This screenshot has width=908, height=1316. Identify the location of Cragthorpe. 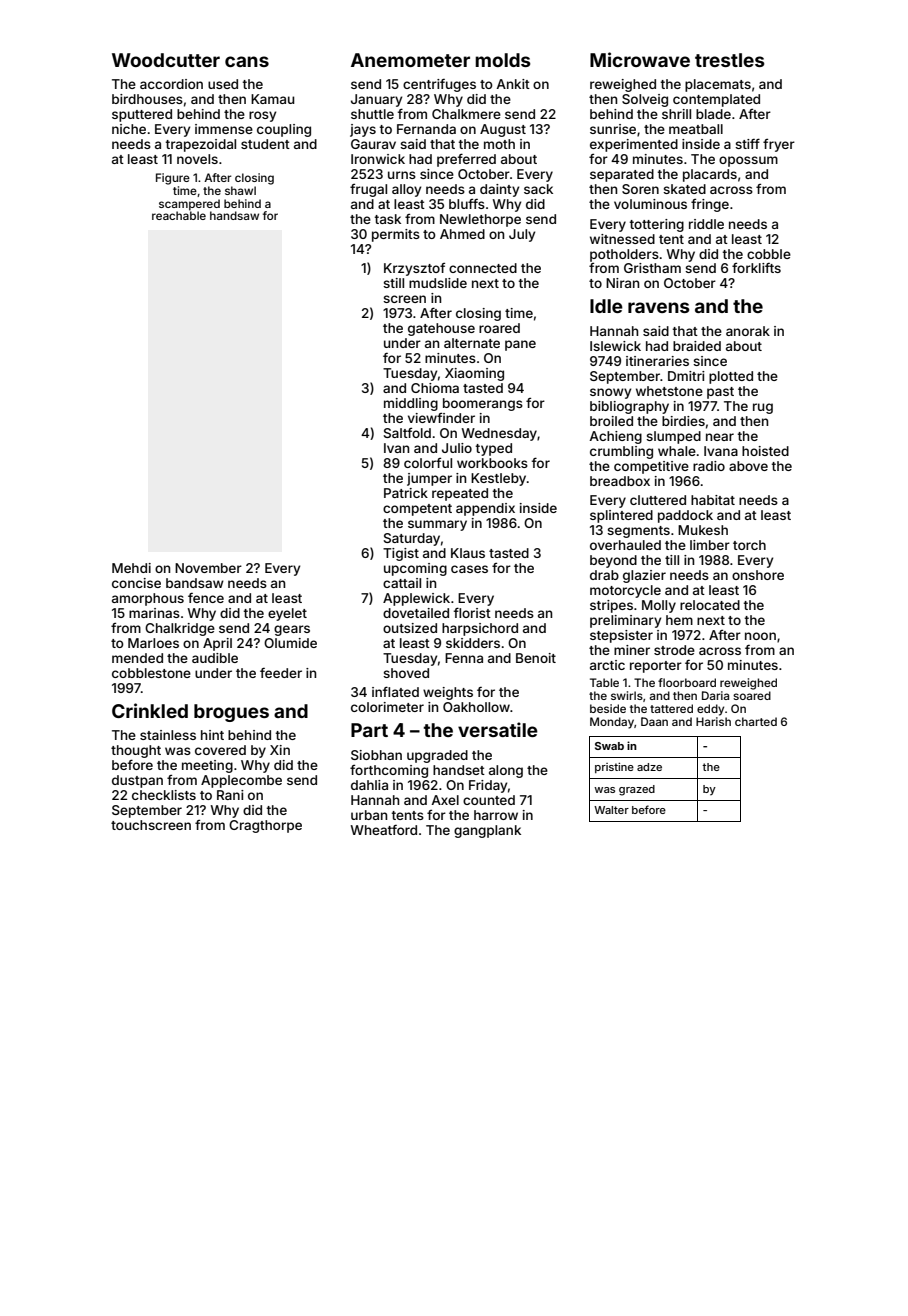
(265, 826).
